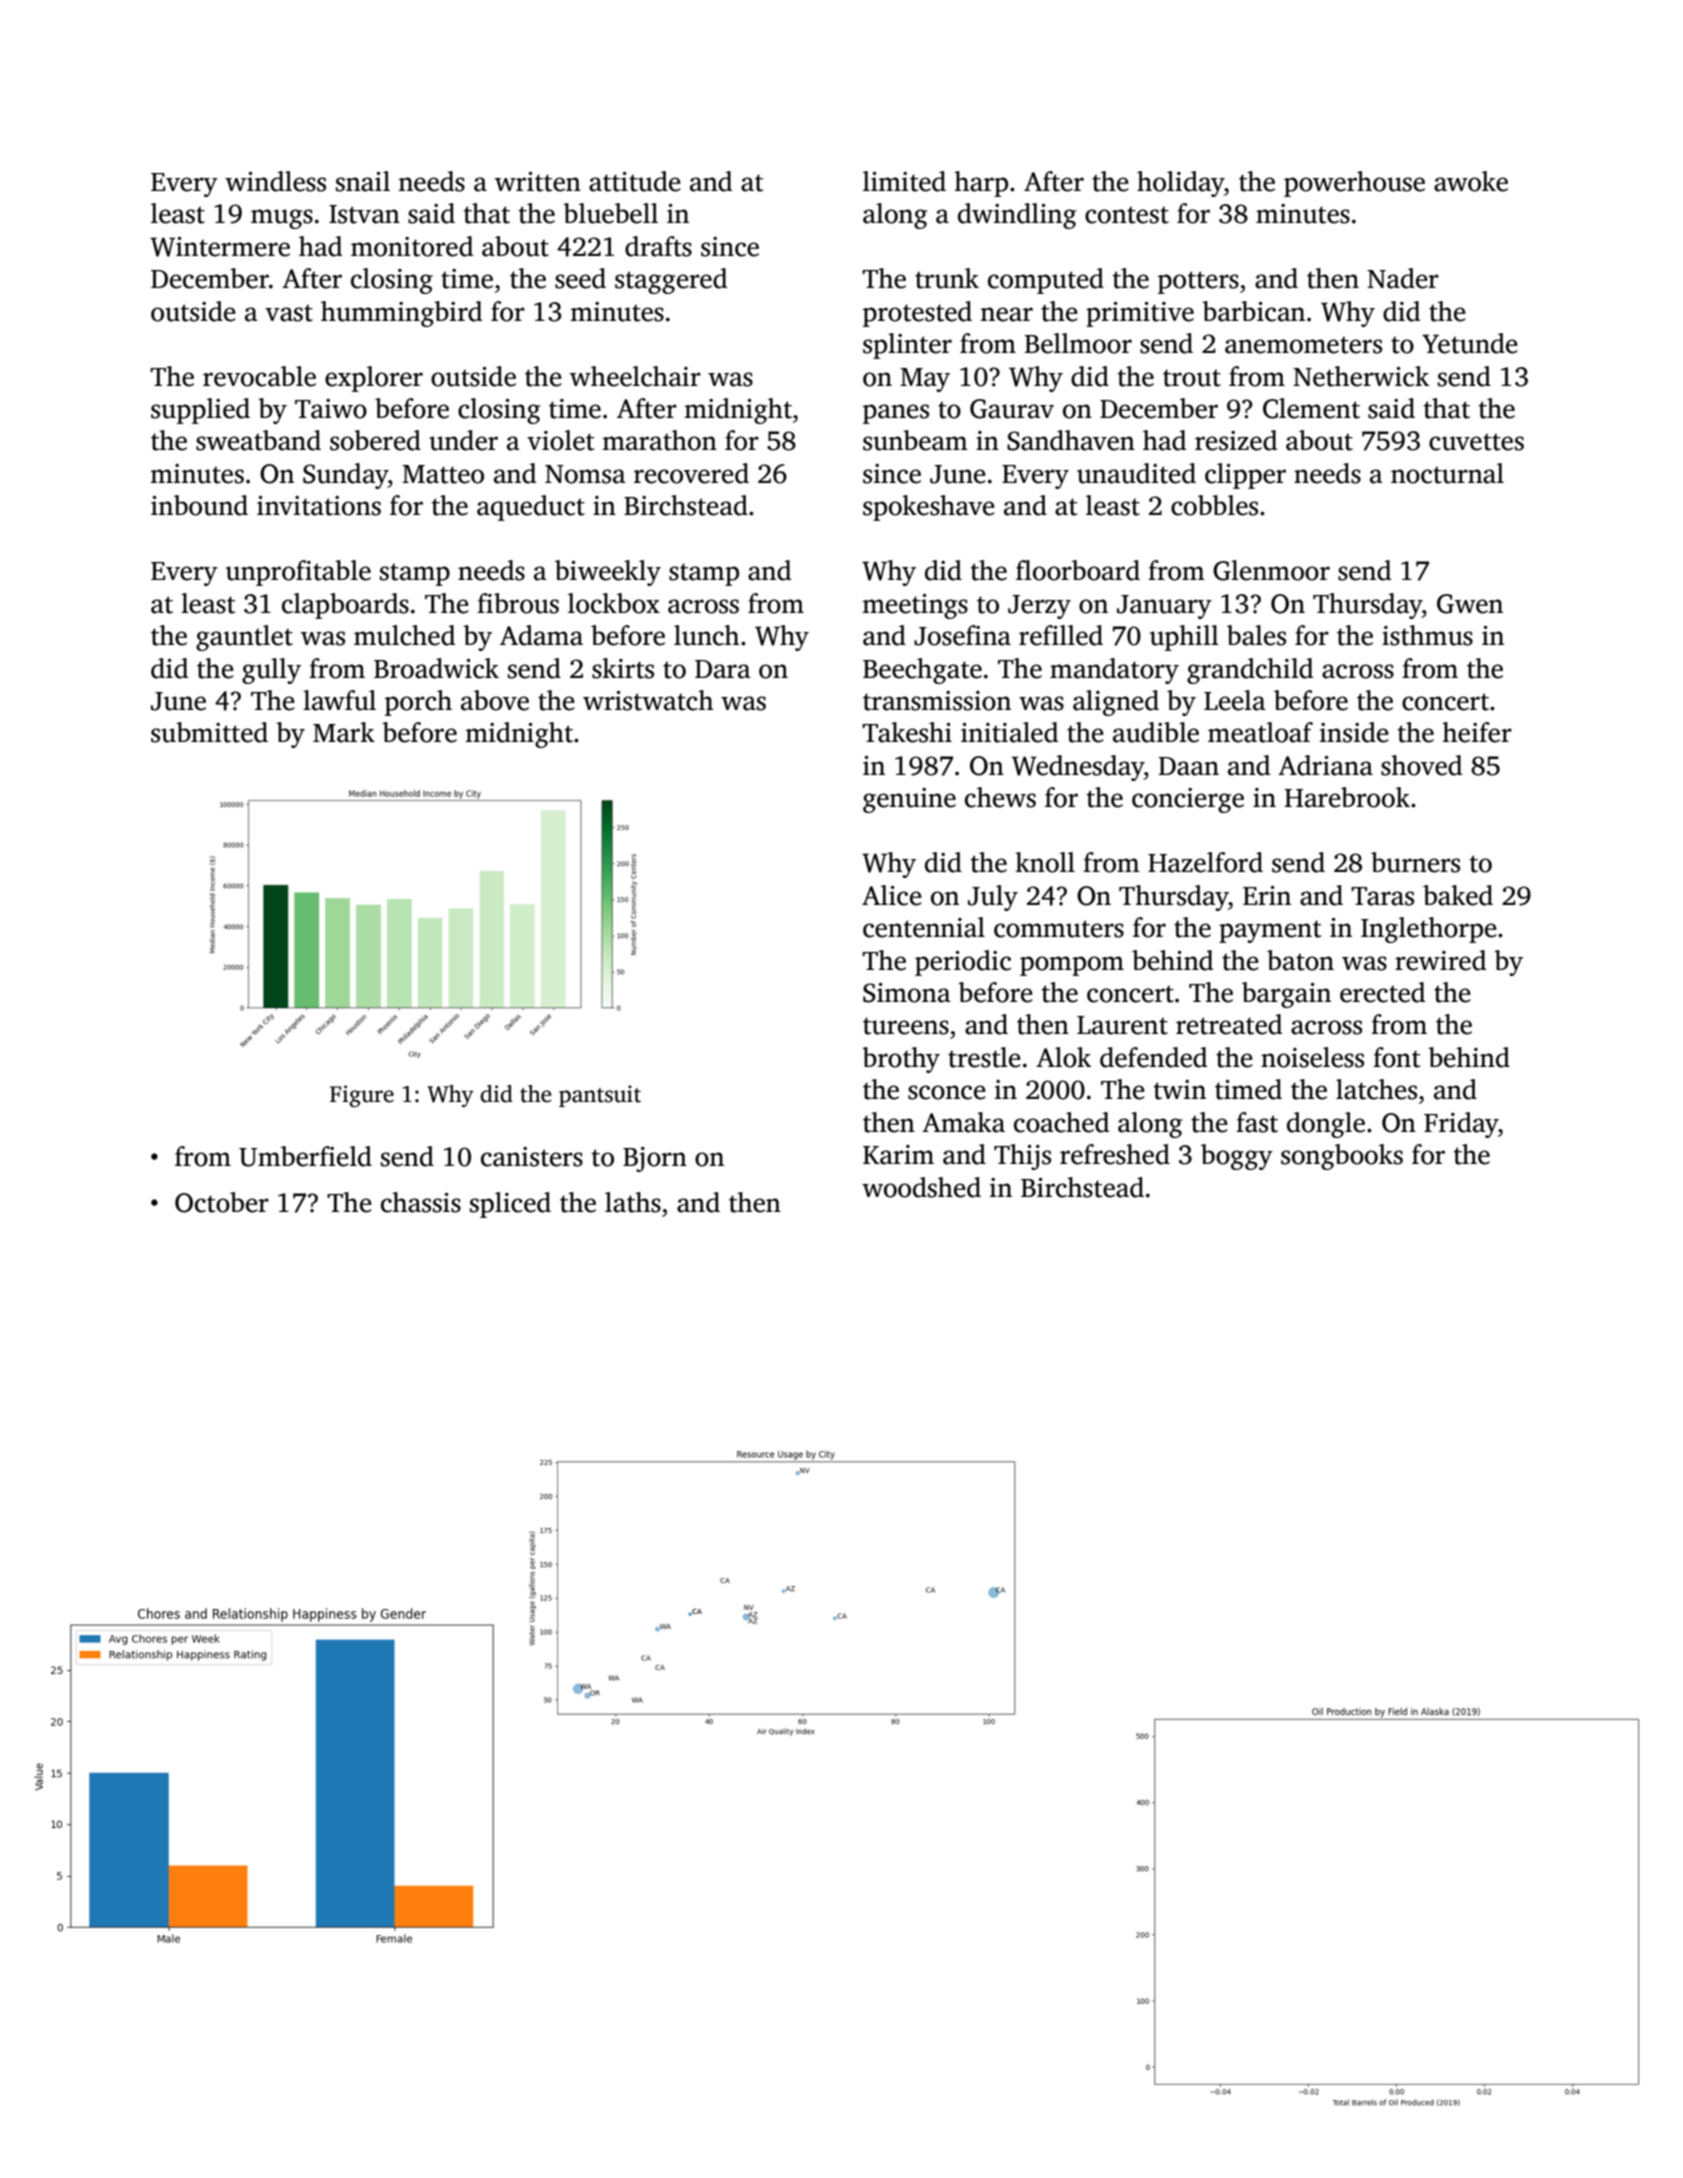  What do you see at coordinates (907, 993) in the screenshot?
I see `Simona` at bounding box center [907, 993].
